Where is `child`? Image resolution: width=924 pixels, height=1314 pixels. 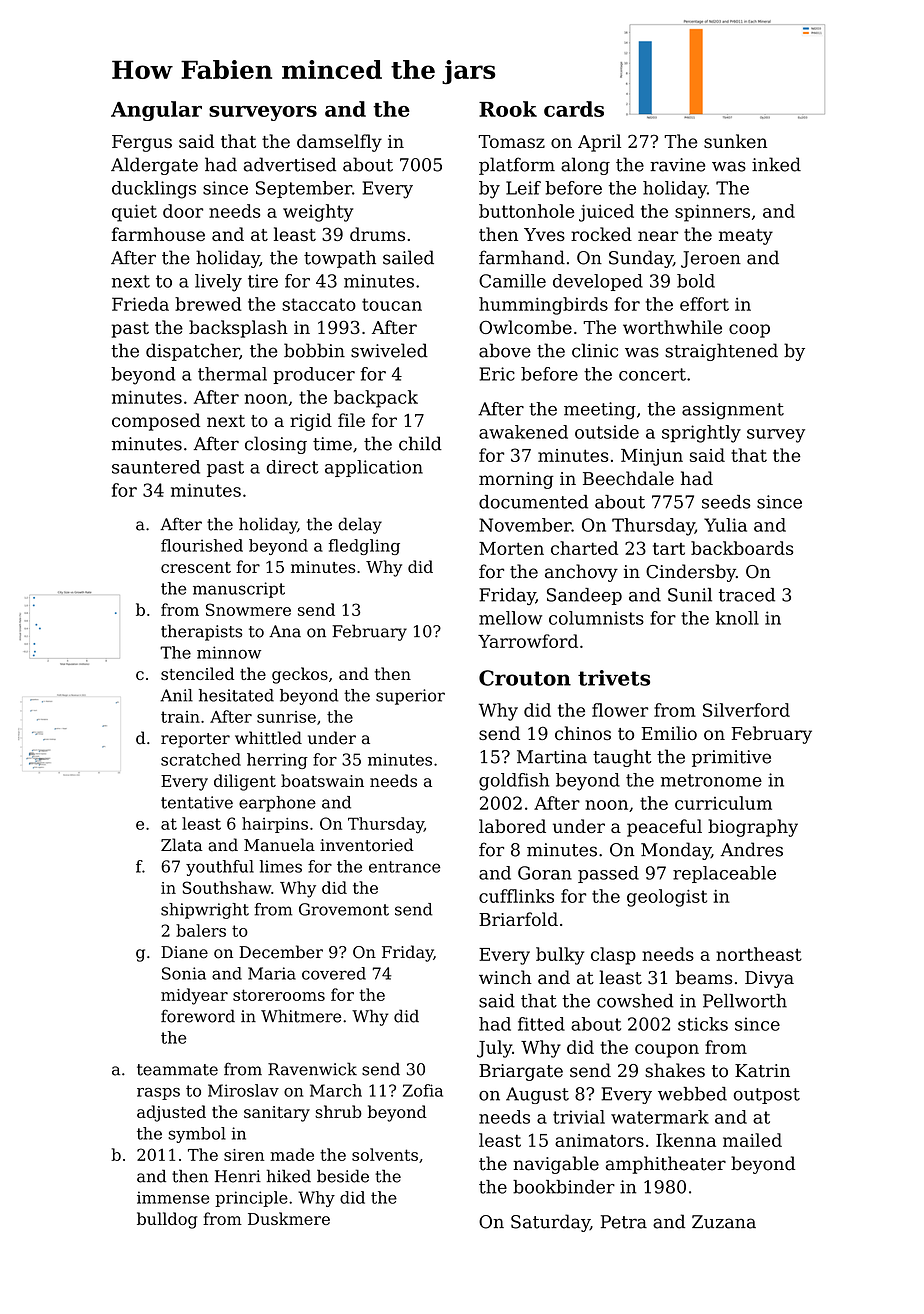
child is located at coordinates (420, 443).
